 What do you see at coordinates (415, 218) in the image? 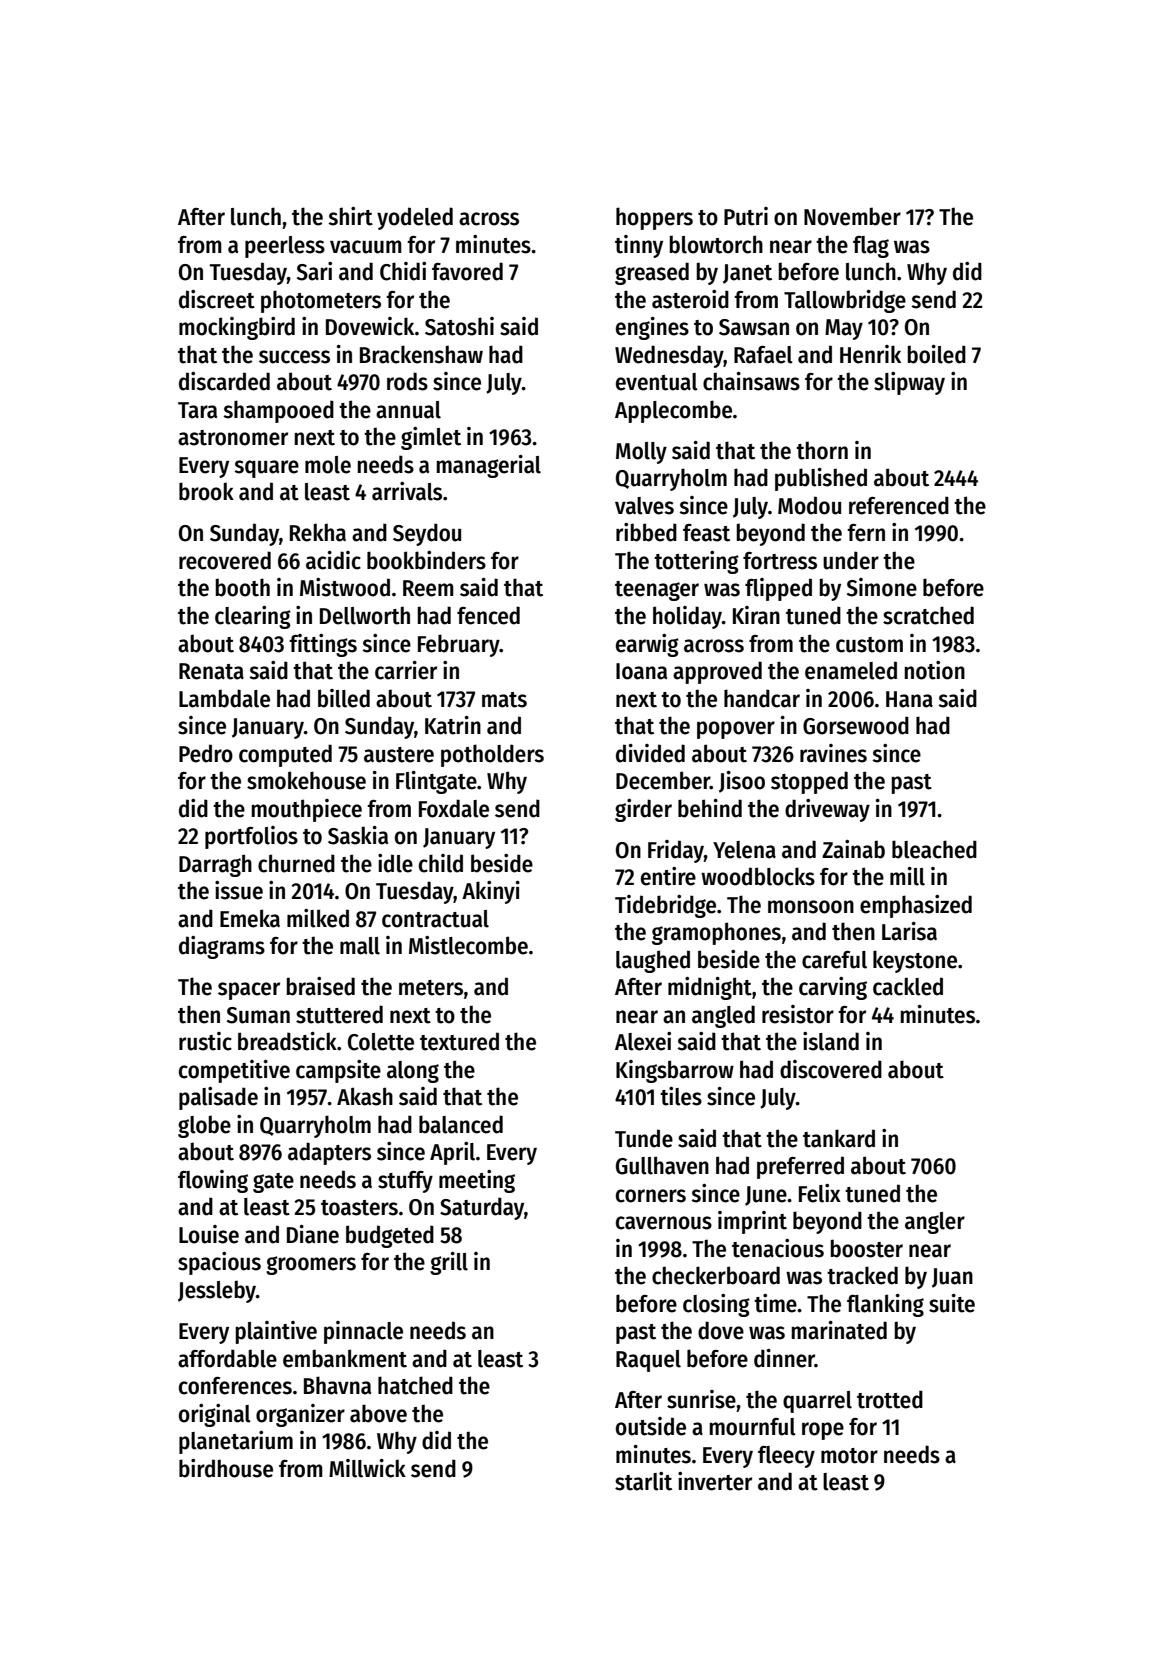
I see `yodeled` at bounding box center [415, 218].
